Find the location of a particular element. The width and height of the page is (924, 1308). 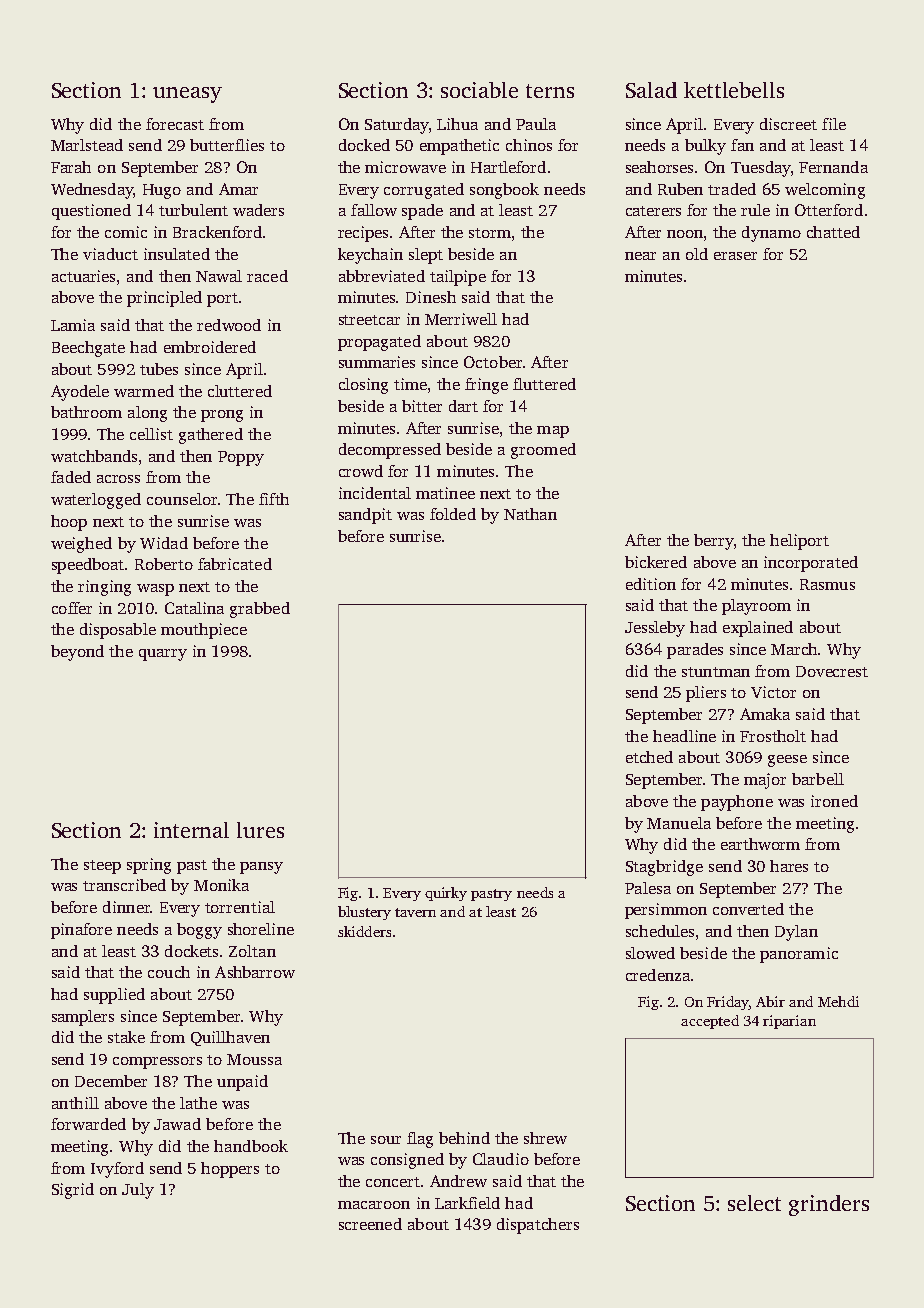

ironed is located at coordinates (834, 801).
